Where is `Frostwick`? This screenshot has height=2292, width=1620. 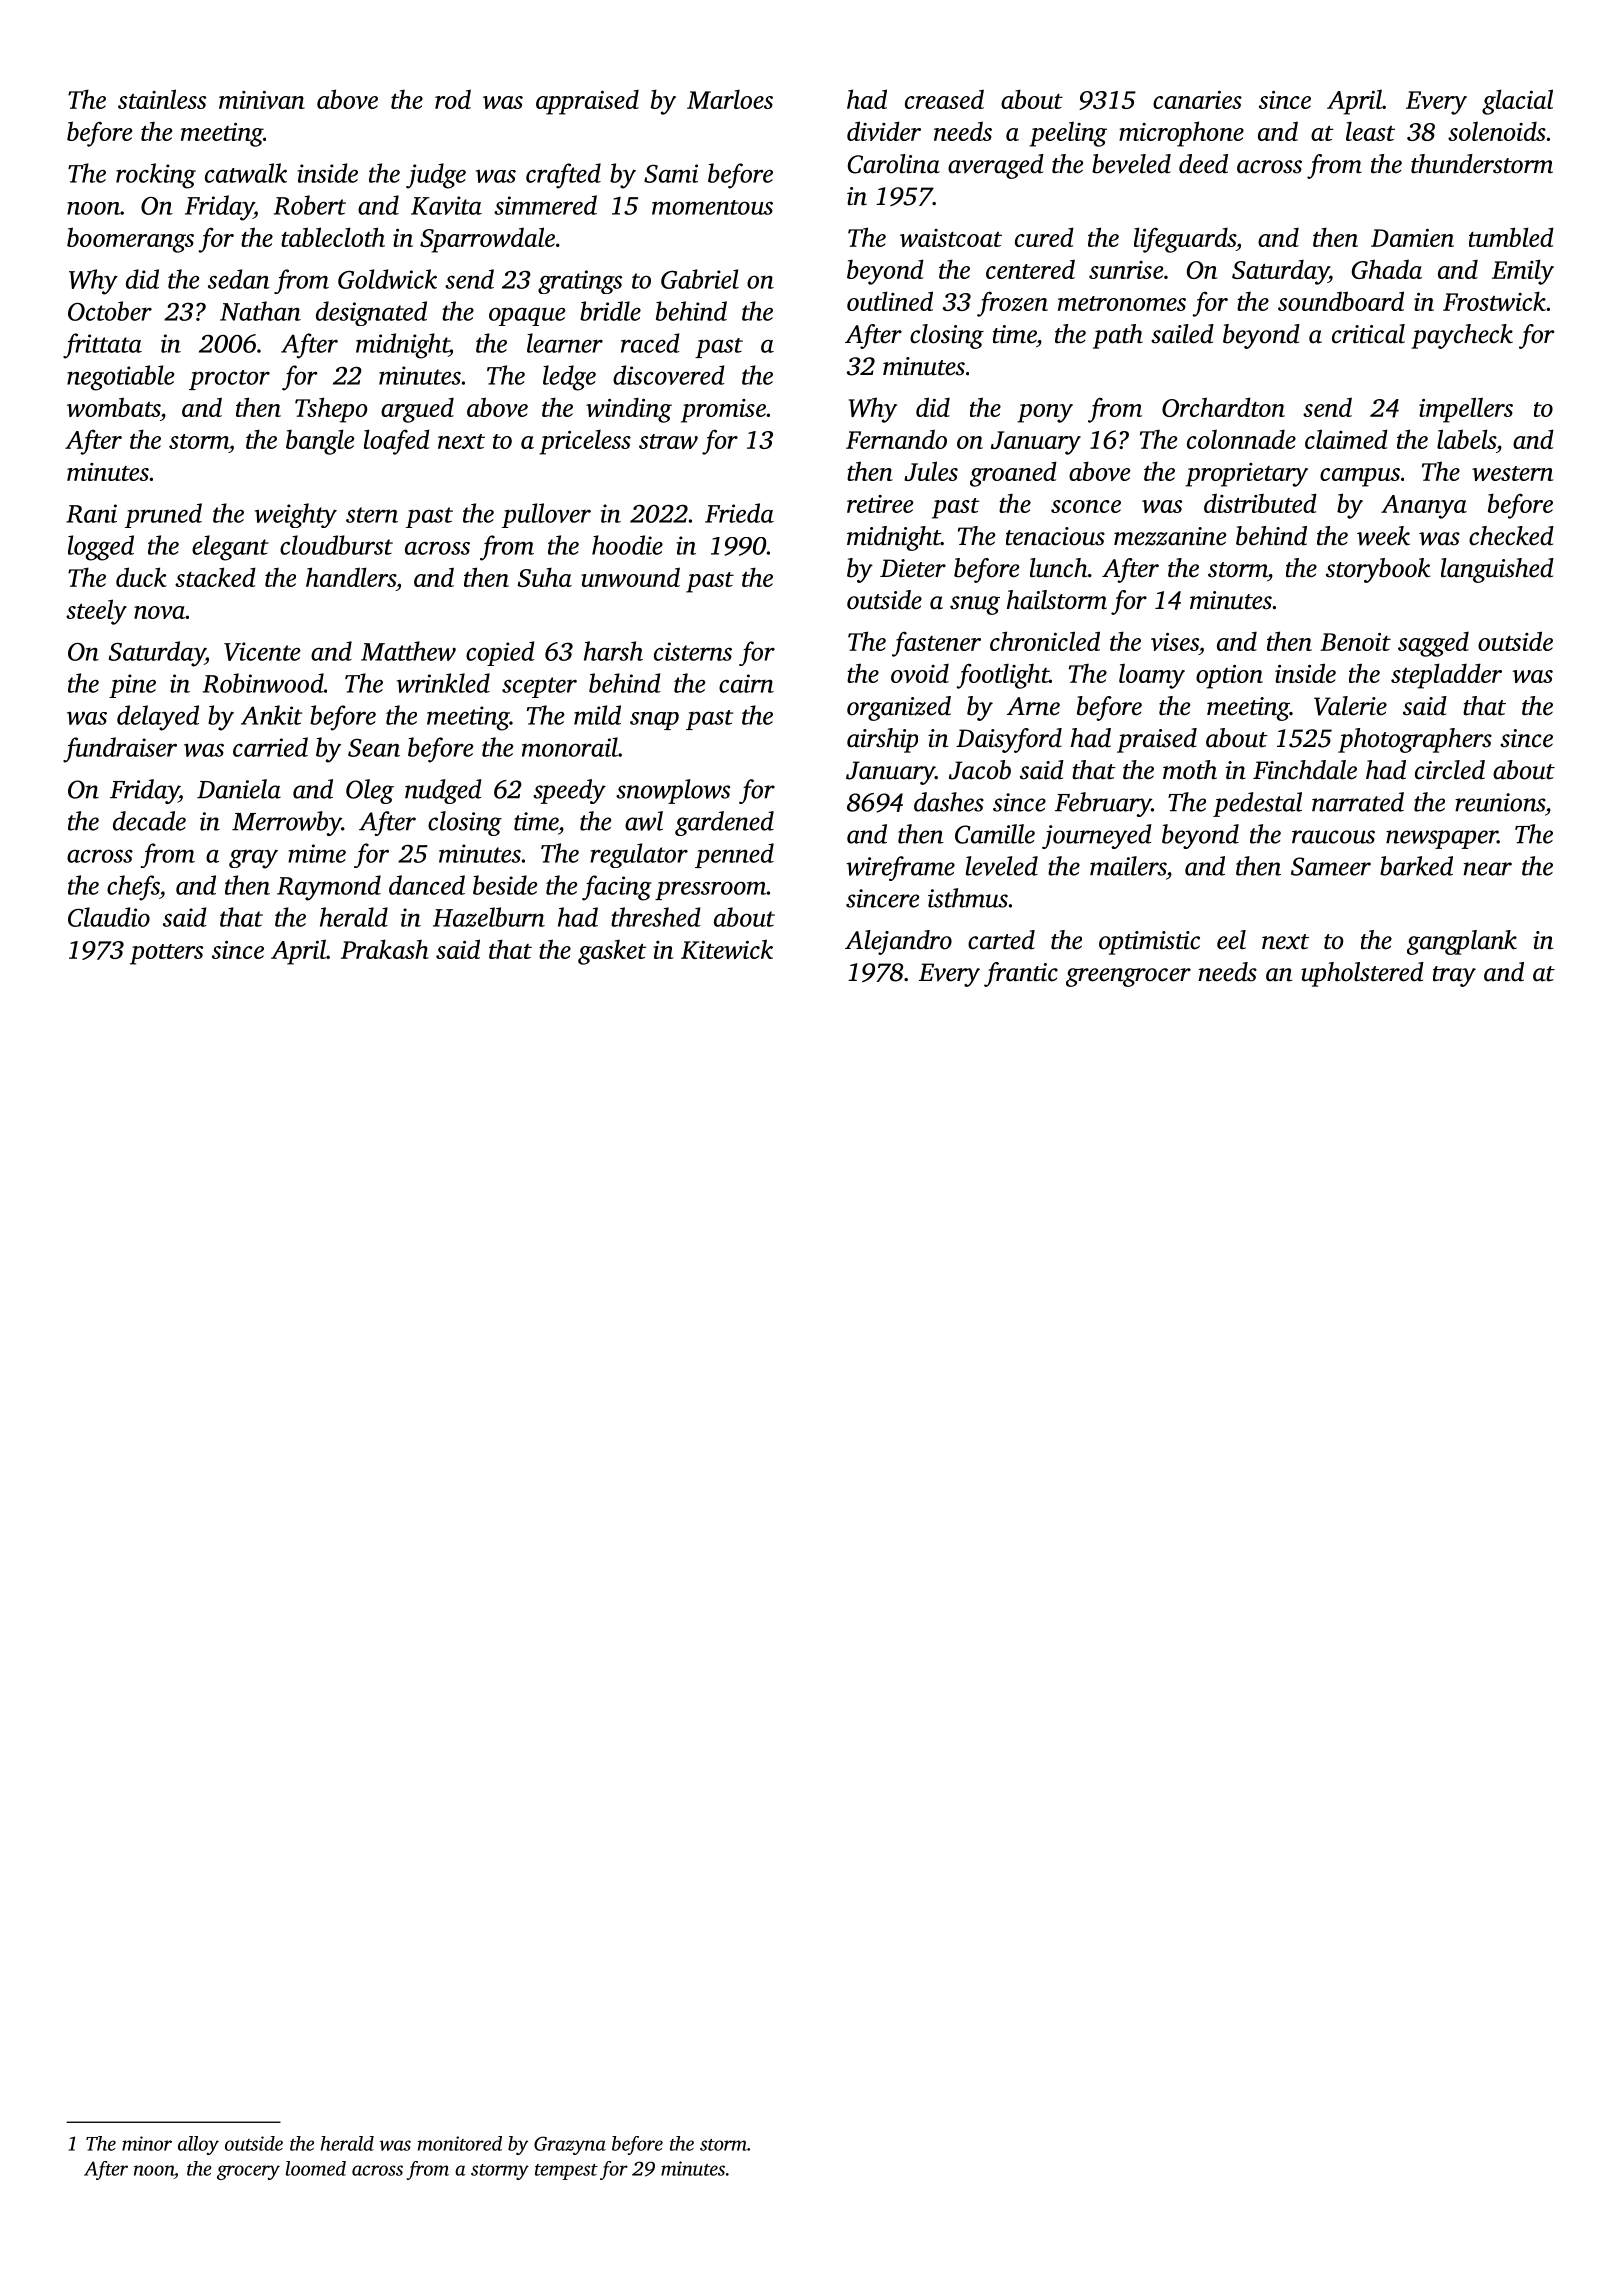 Frostwick is located at coordinates (1494, 301).
